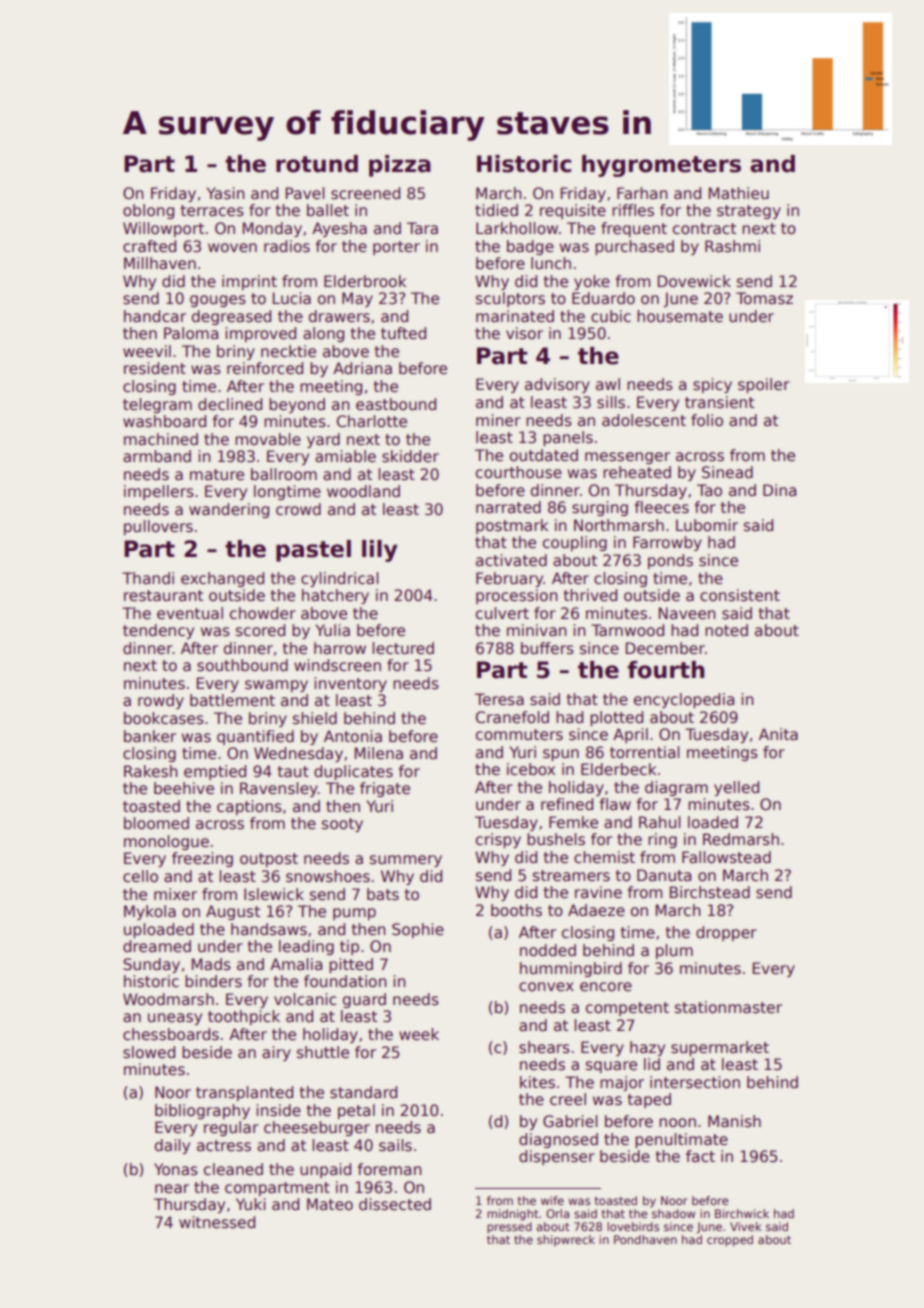  I want to click on terraces, so click(212, 211).
